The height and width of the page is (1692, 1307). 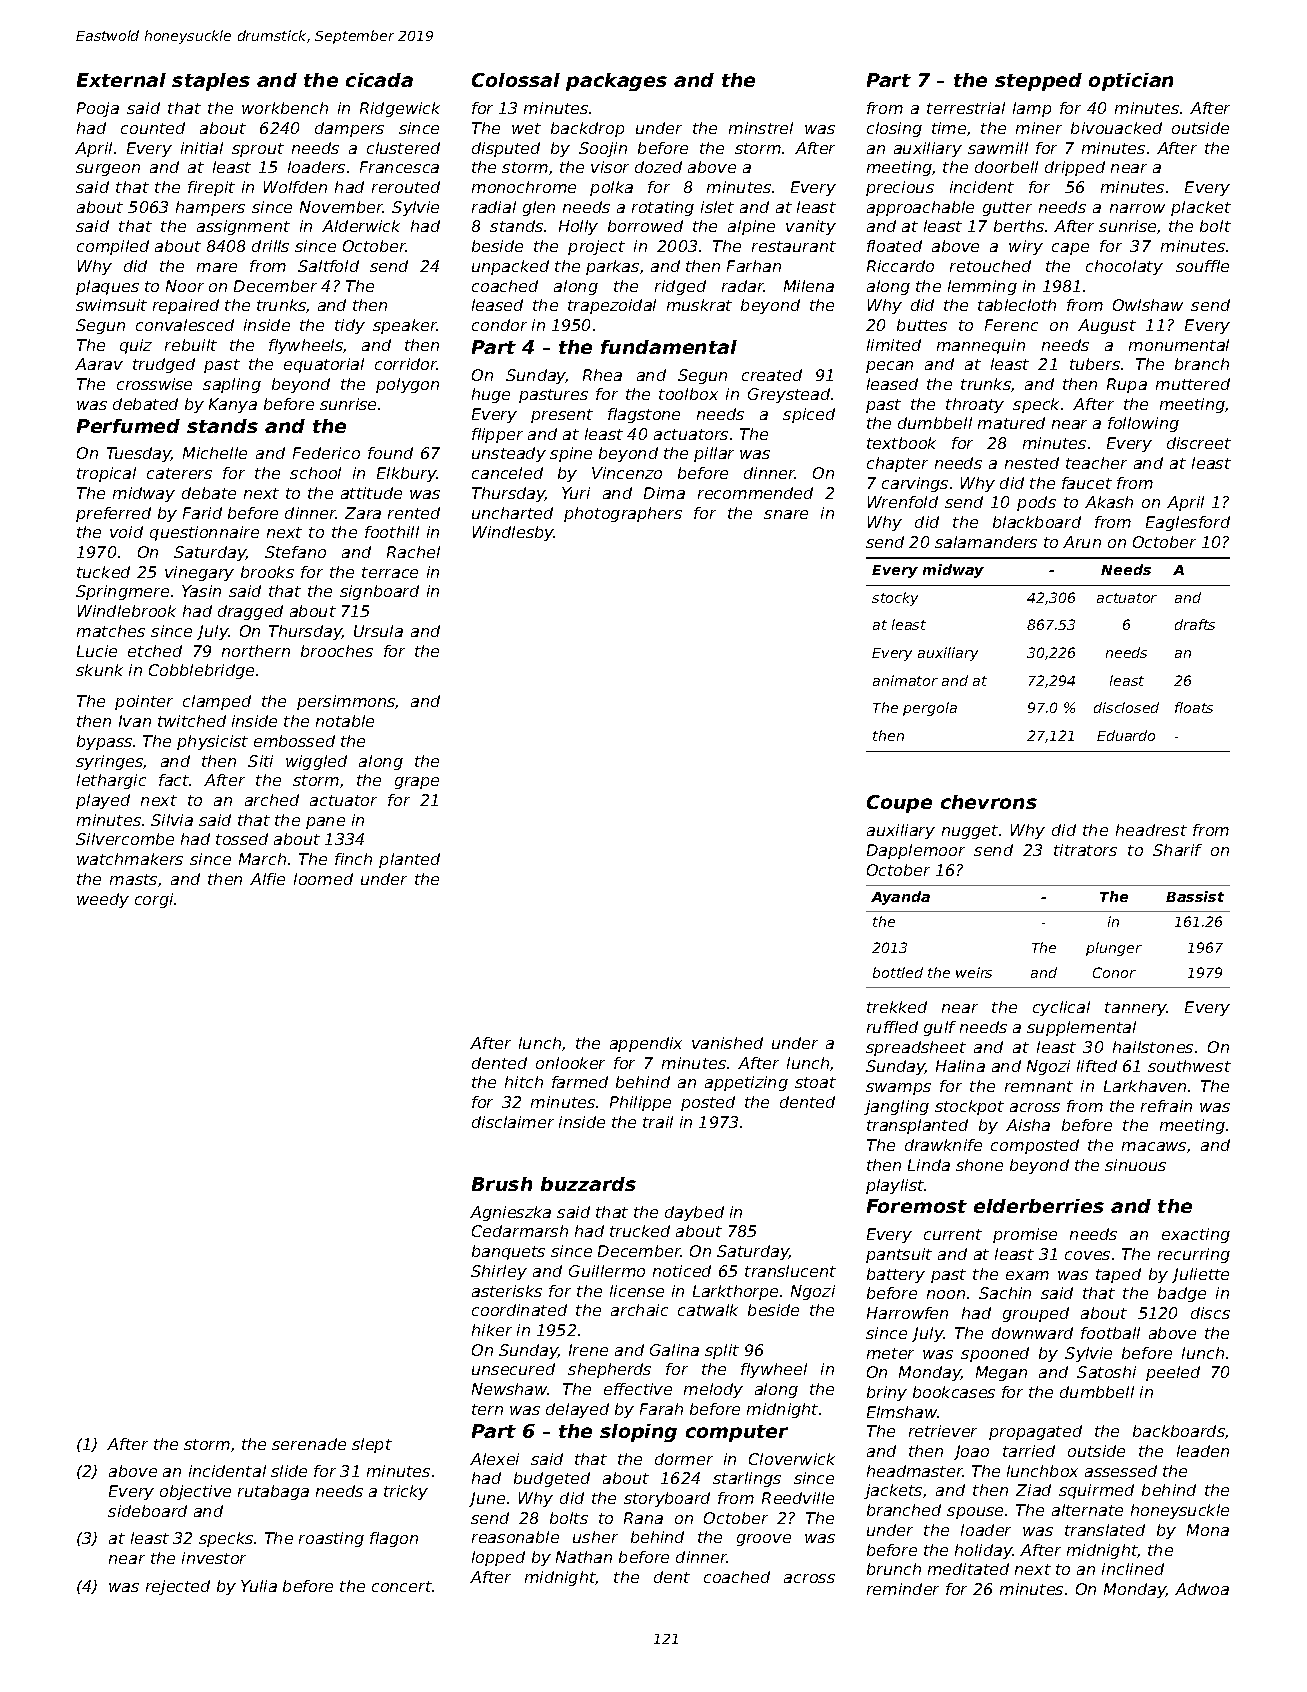 I want to click on polygon, so click(x=407, y=385).
